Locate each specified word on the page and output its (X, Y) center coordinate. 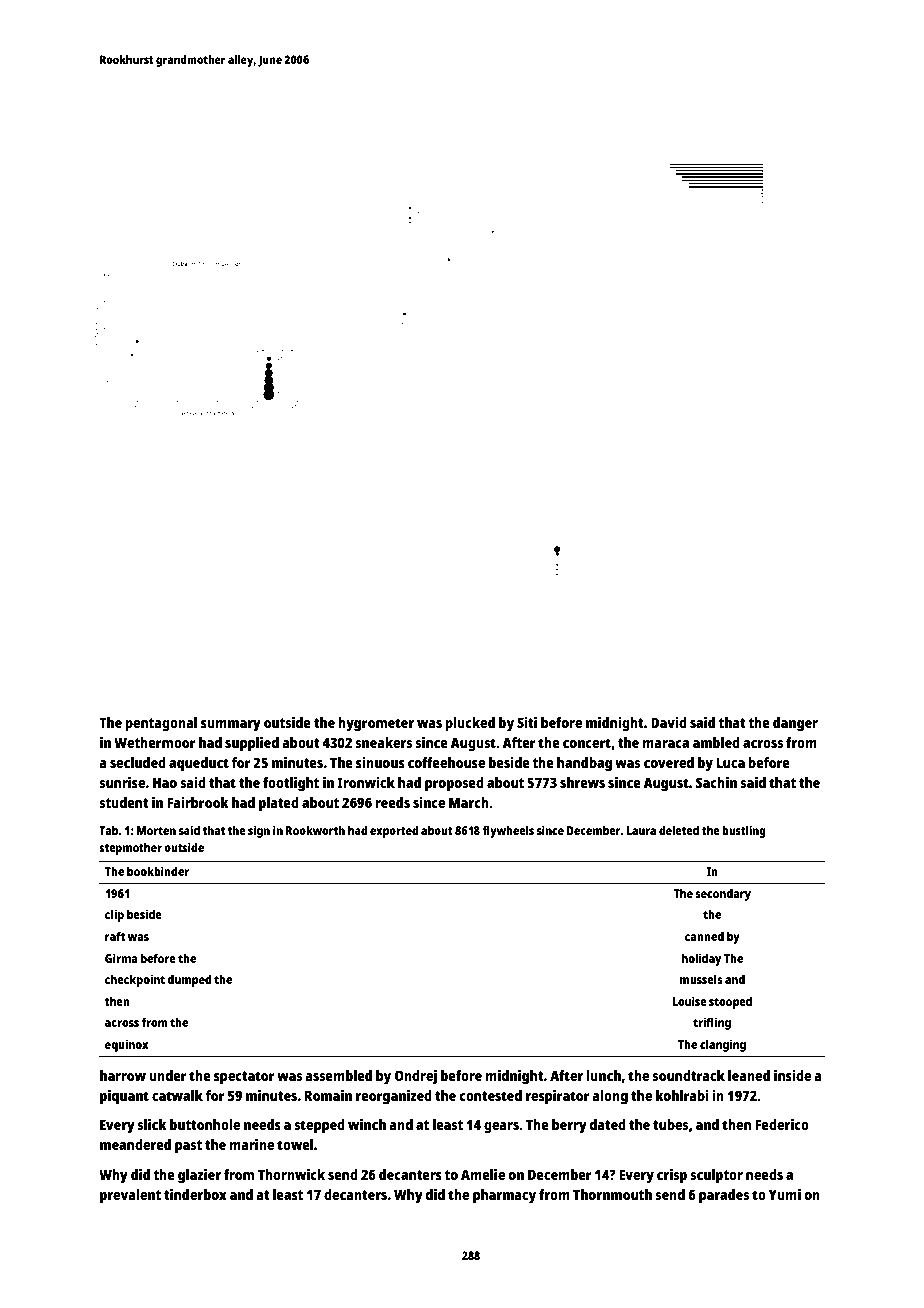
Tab (108, 830)
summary (231, 726)
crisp (672, 1176)
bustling (744, 831)
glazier (199, 1176)
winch (367, 1124)
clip (114, 915)
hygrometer (376, 724)
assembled (338, 1075)
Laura (641, 830)
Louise (689, 1001)
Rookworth (315, 830)
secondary (723, 894)
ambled (716, 742)
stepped (319, 1126)
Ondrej (416, 1077)
